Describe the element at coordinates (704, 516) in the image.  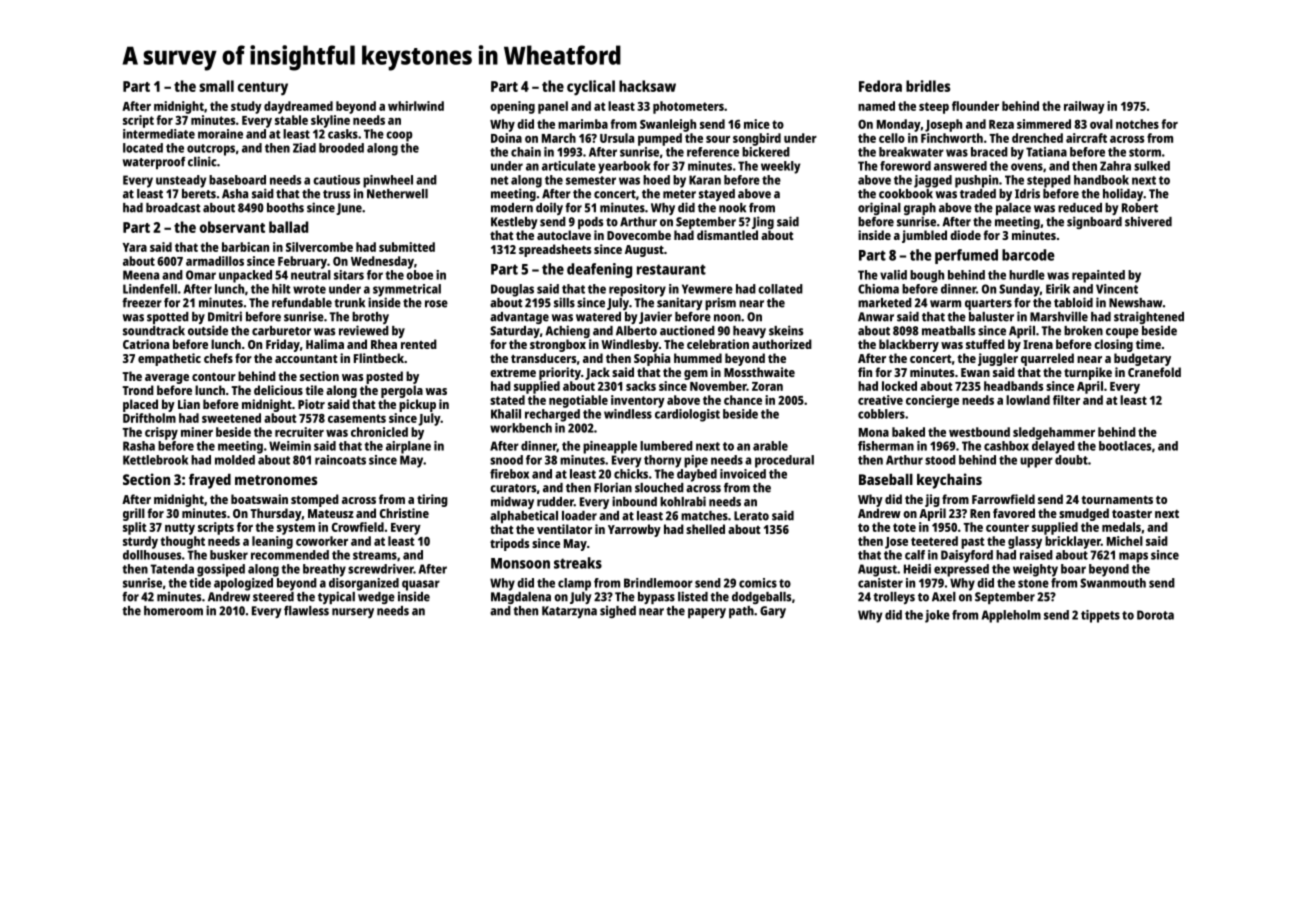
I see `matches` at that location.
